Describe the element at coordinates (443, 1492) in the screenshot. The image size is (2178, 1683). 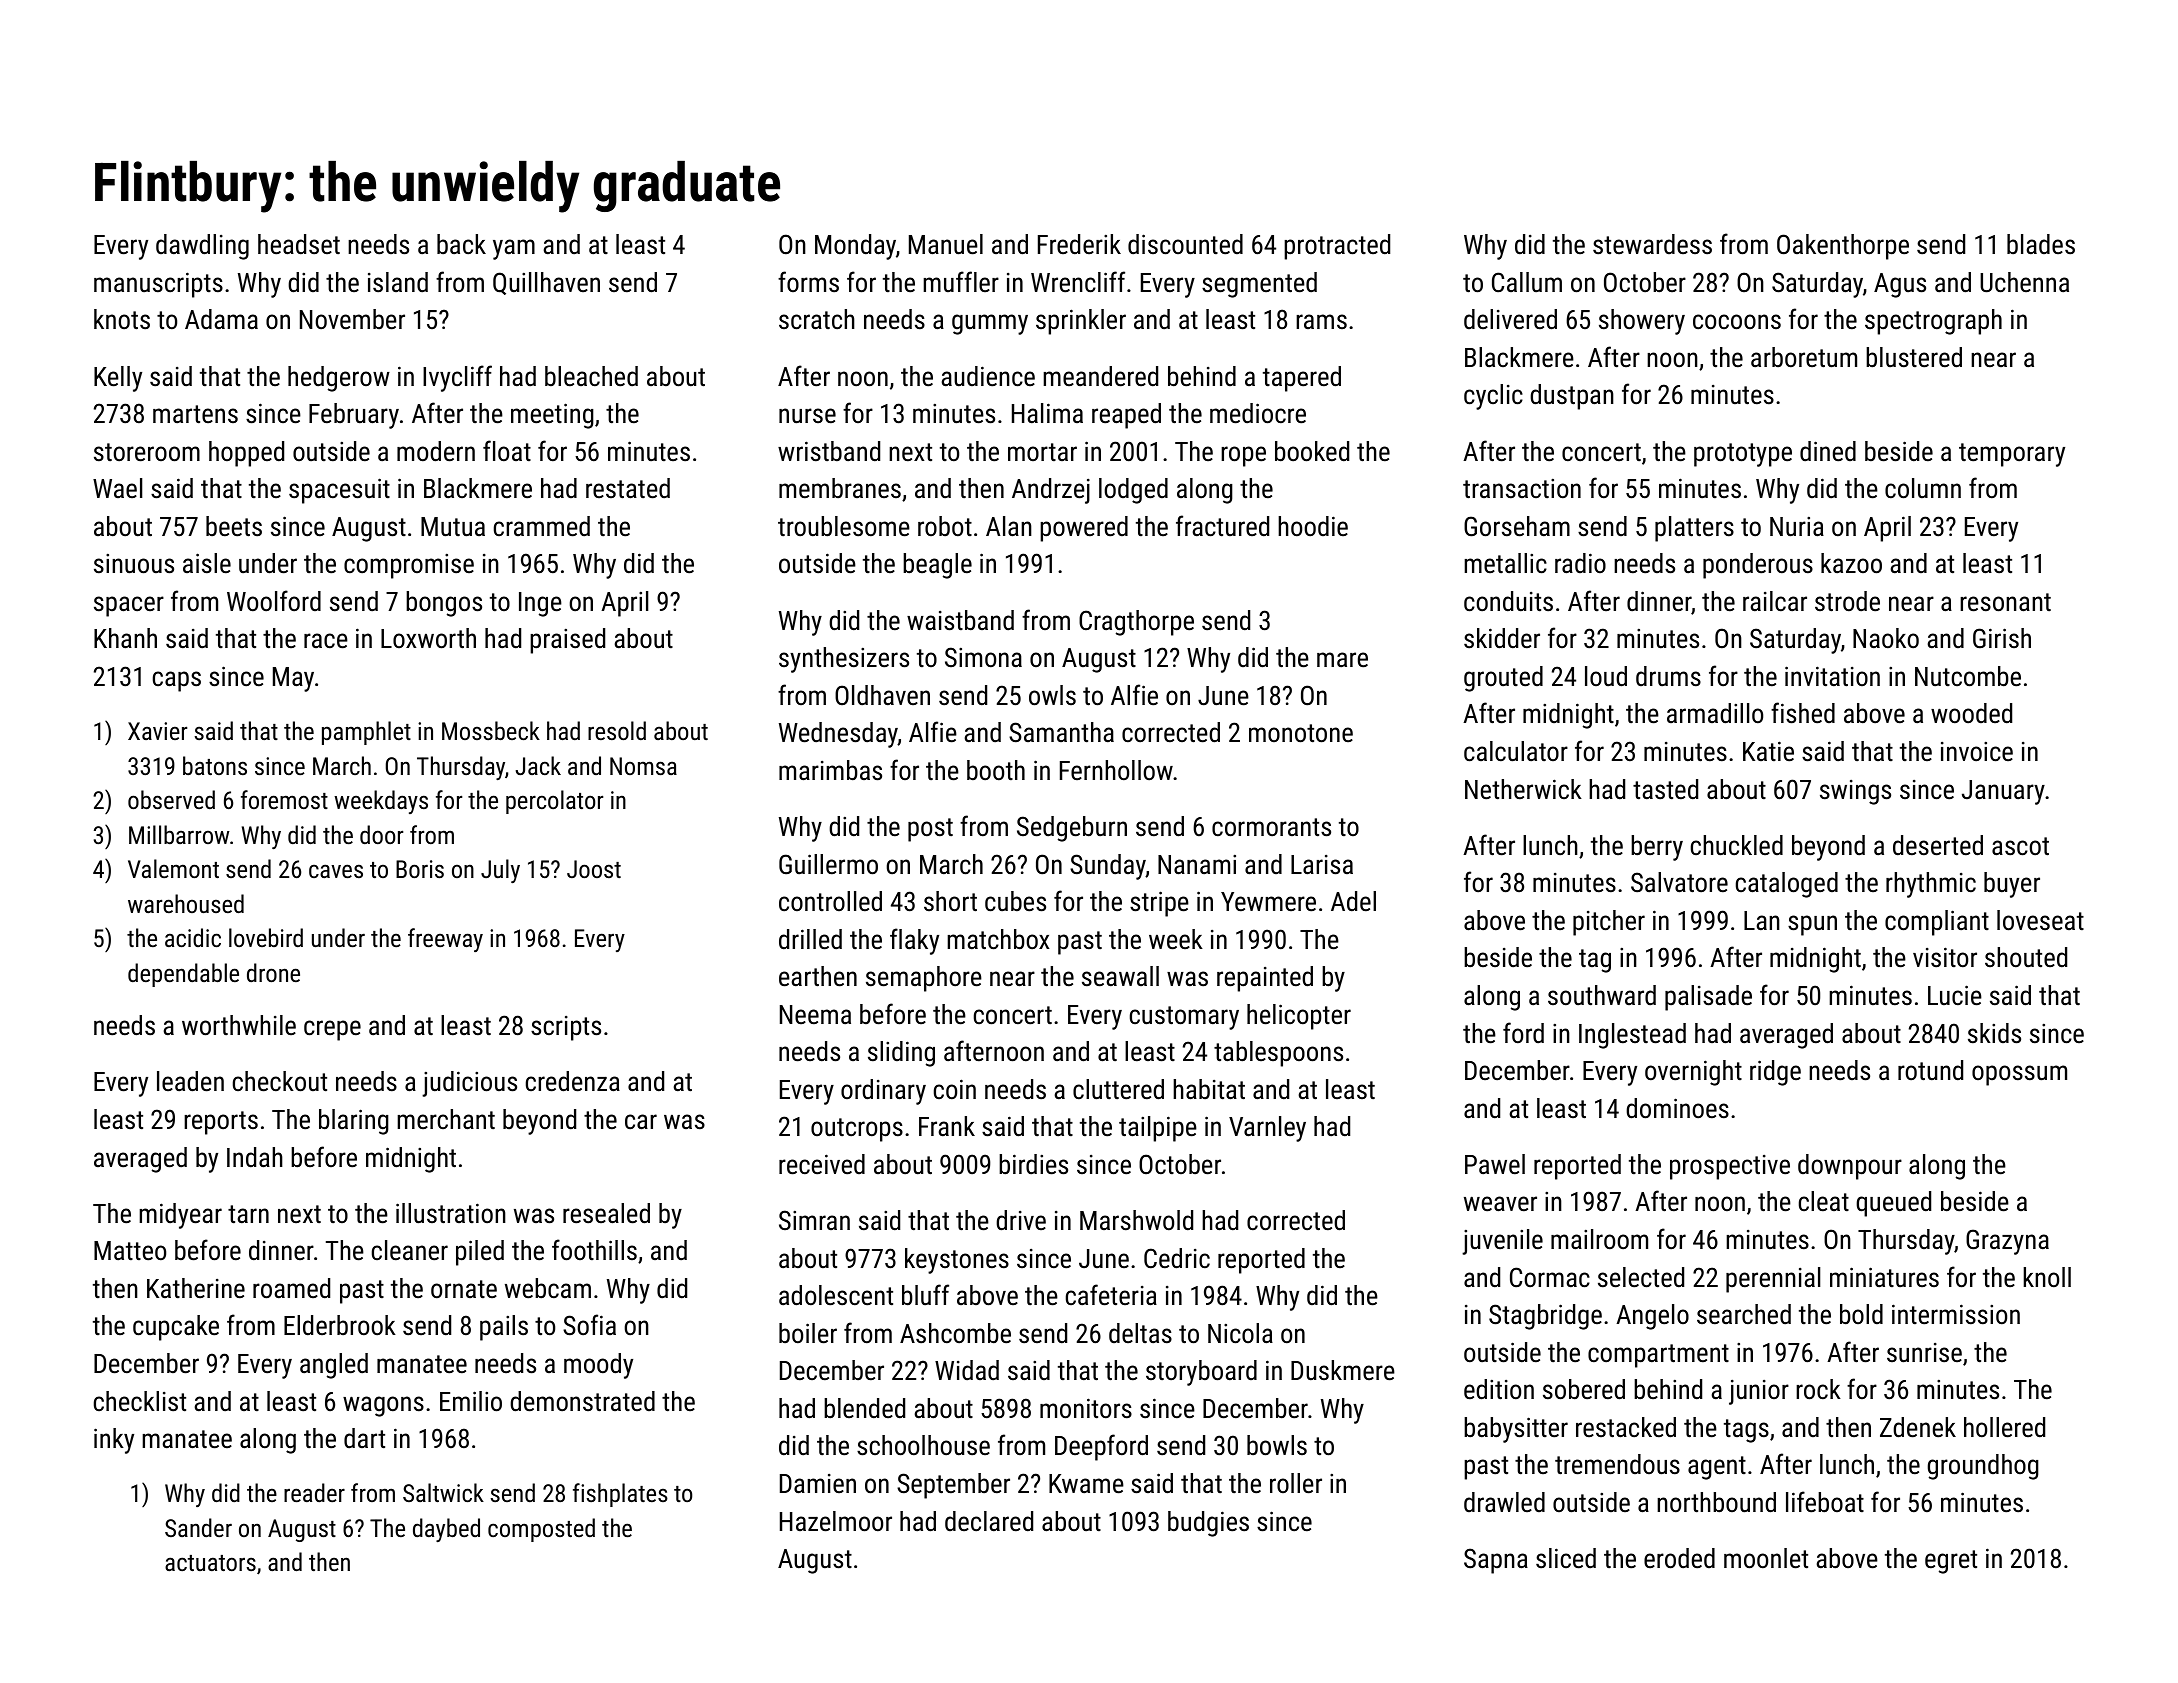
I see `Saltwick` at that location.
